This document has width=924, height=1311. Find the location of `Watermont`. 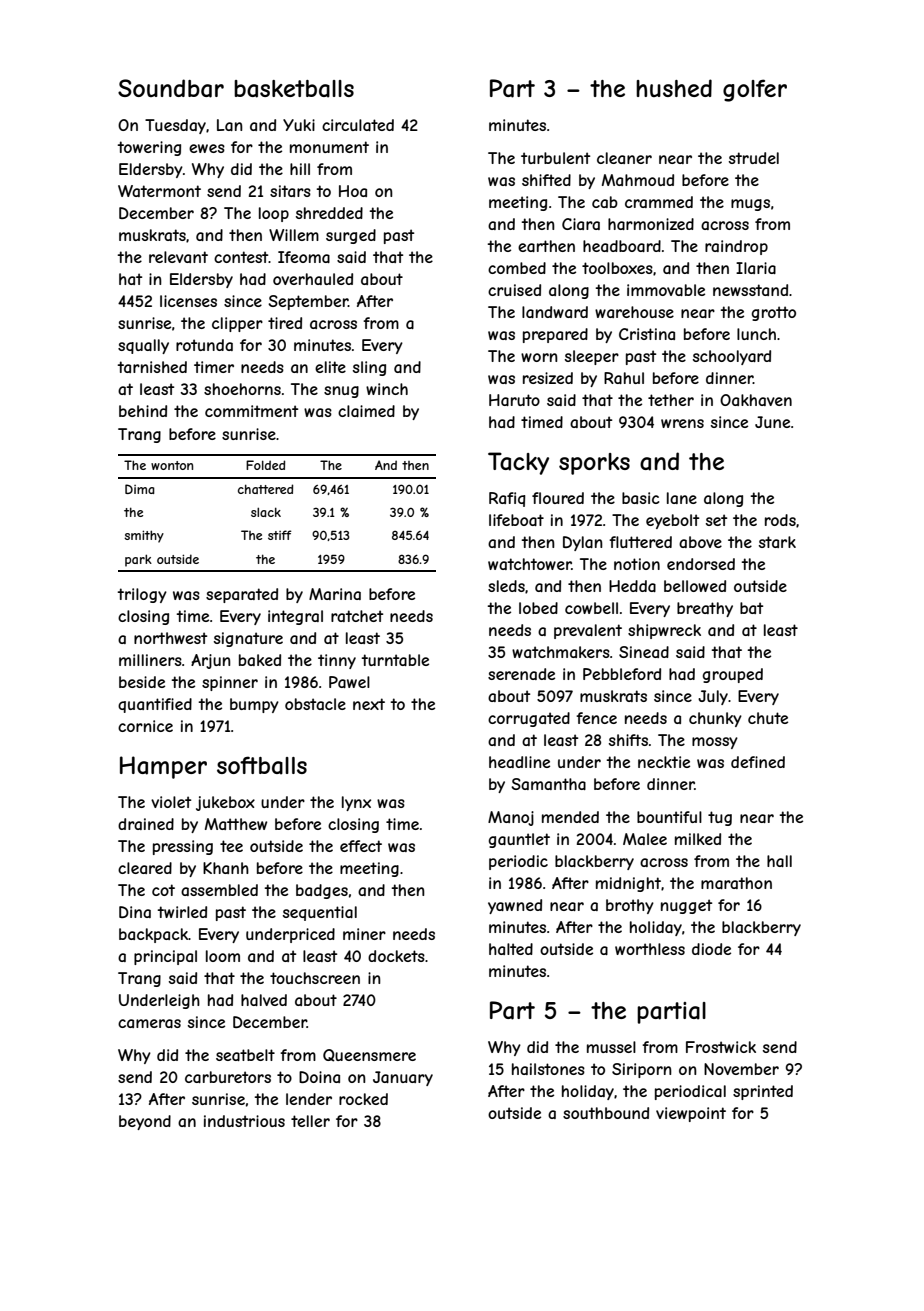

Watermont is located at coordinates (159, 191).
